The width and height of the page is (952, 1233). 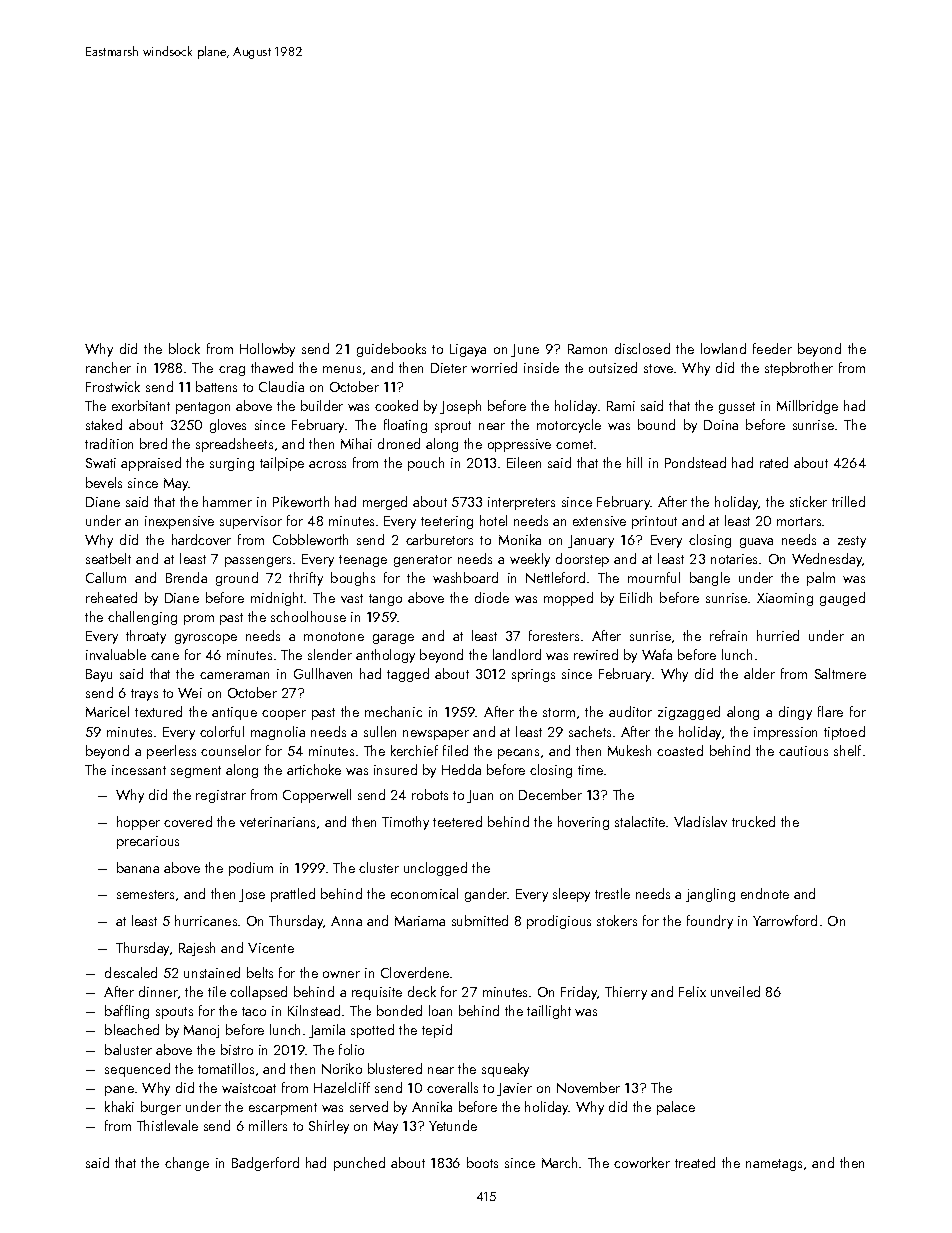 What do you see at coordinates (587, 349) in the page?
I see `Ramon` at bounding box center [587, 349].
